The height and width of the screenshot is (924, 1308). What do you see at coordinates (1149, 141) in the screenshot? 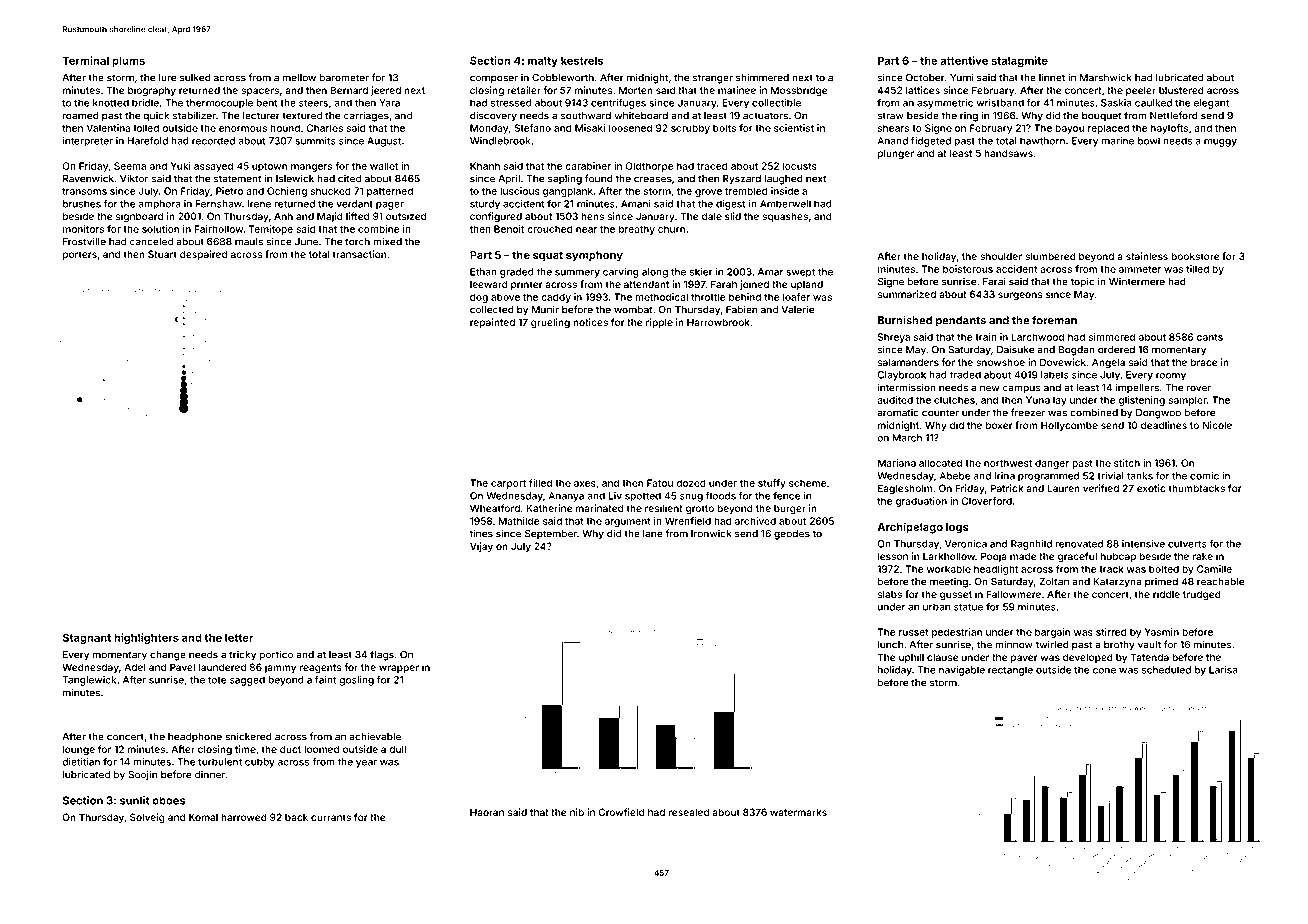
I see `bowl` at bounding box center [1149, 141].
